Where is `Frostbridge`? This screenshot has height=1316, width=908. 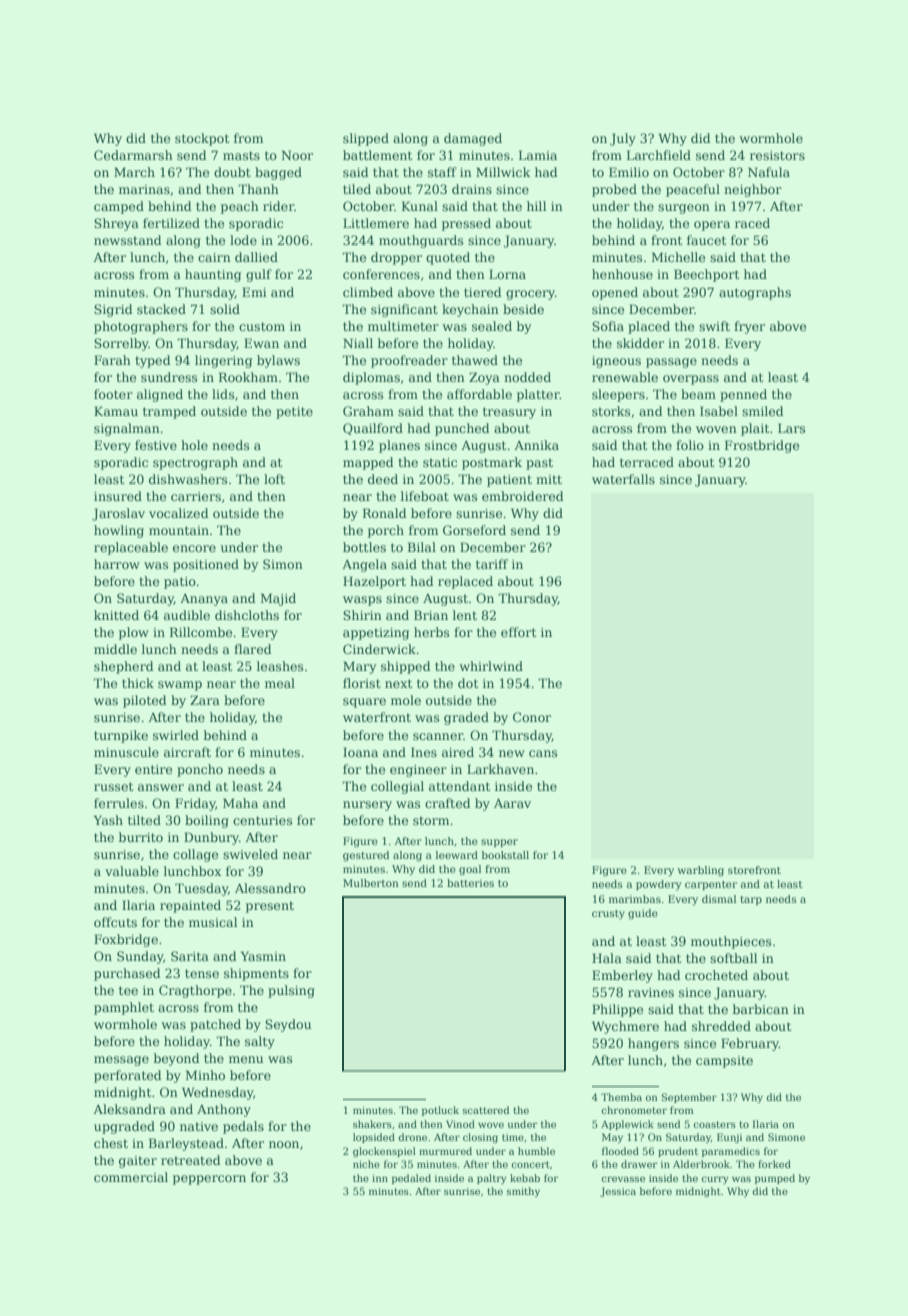 Frostbridge is located at coordinates (762, 446).
